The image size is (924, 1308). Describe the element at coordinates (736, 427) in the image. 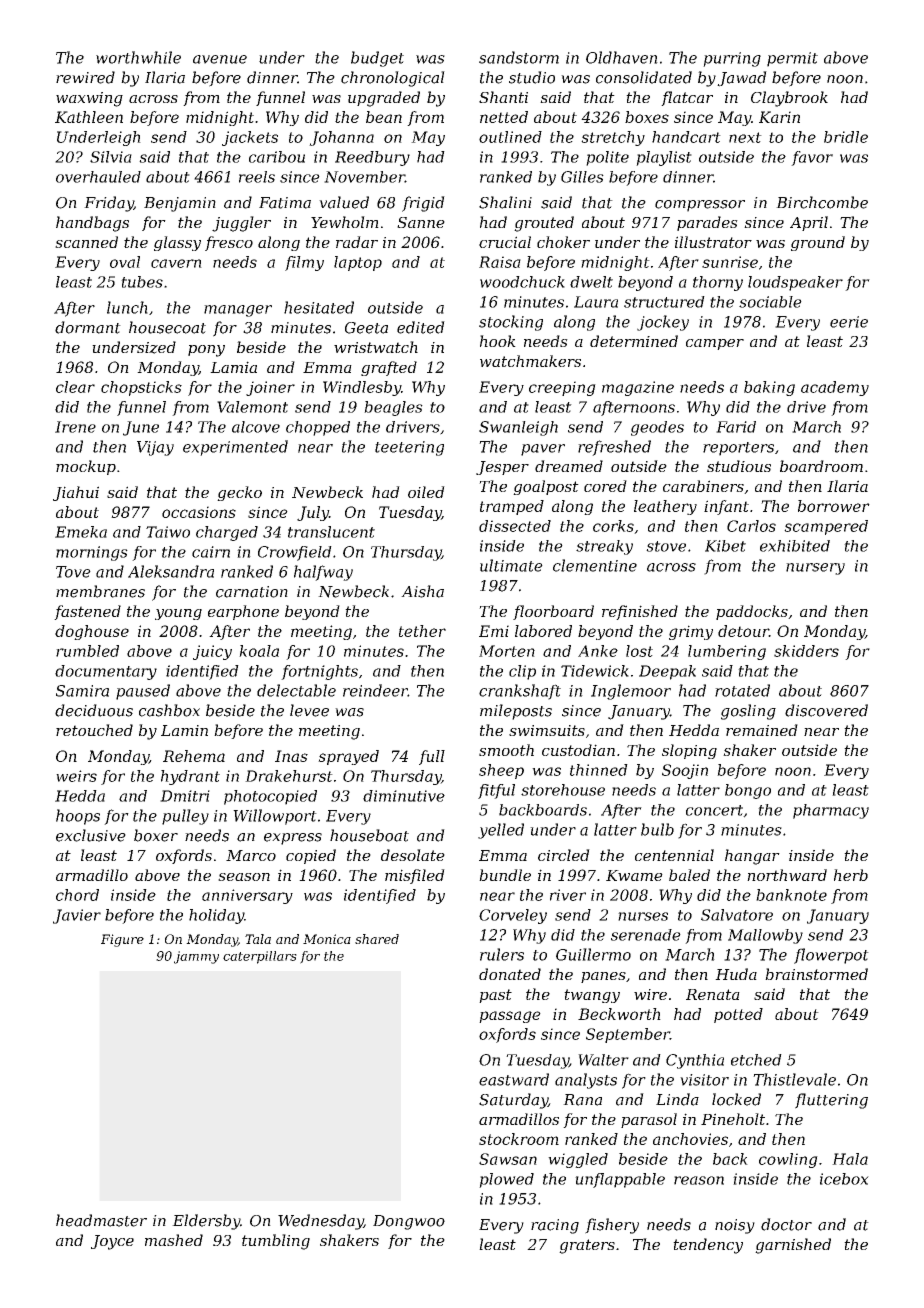

I see `Farid` at that location.
